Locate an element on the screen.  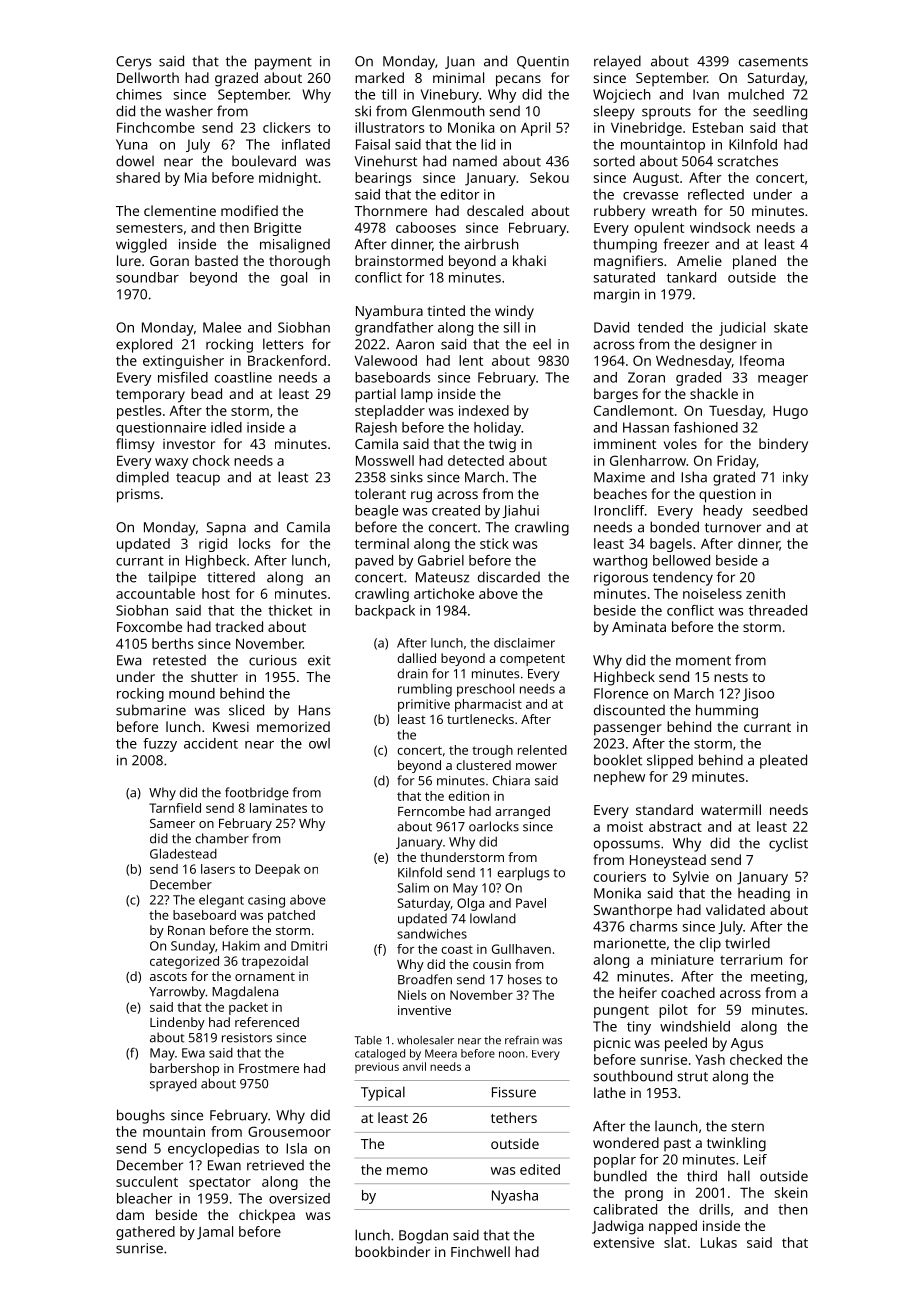
encyclopedias is located at coordinates (213, 1150).
